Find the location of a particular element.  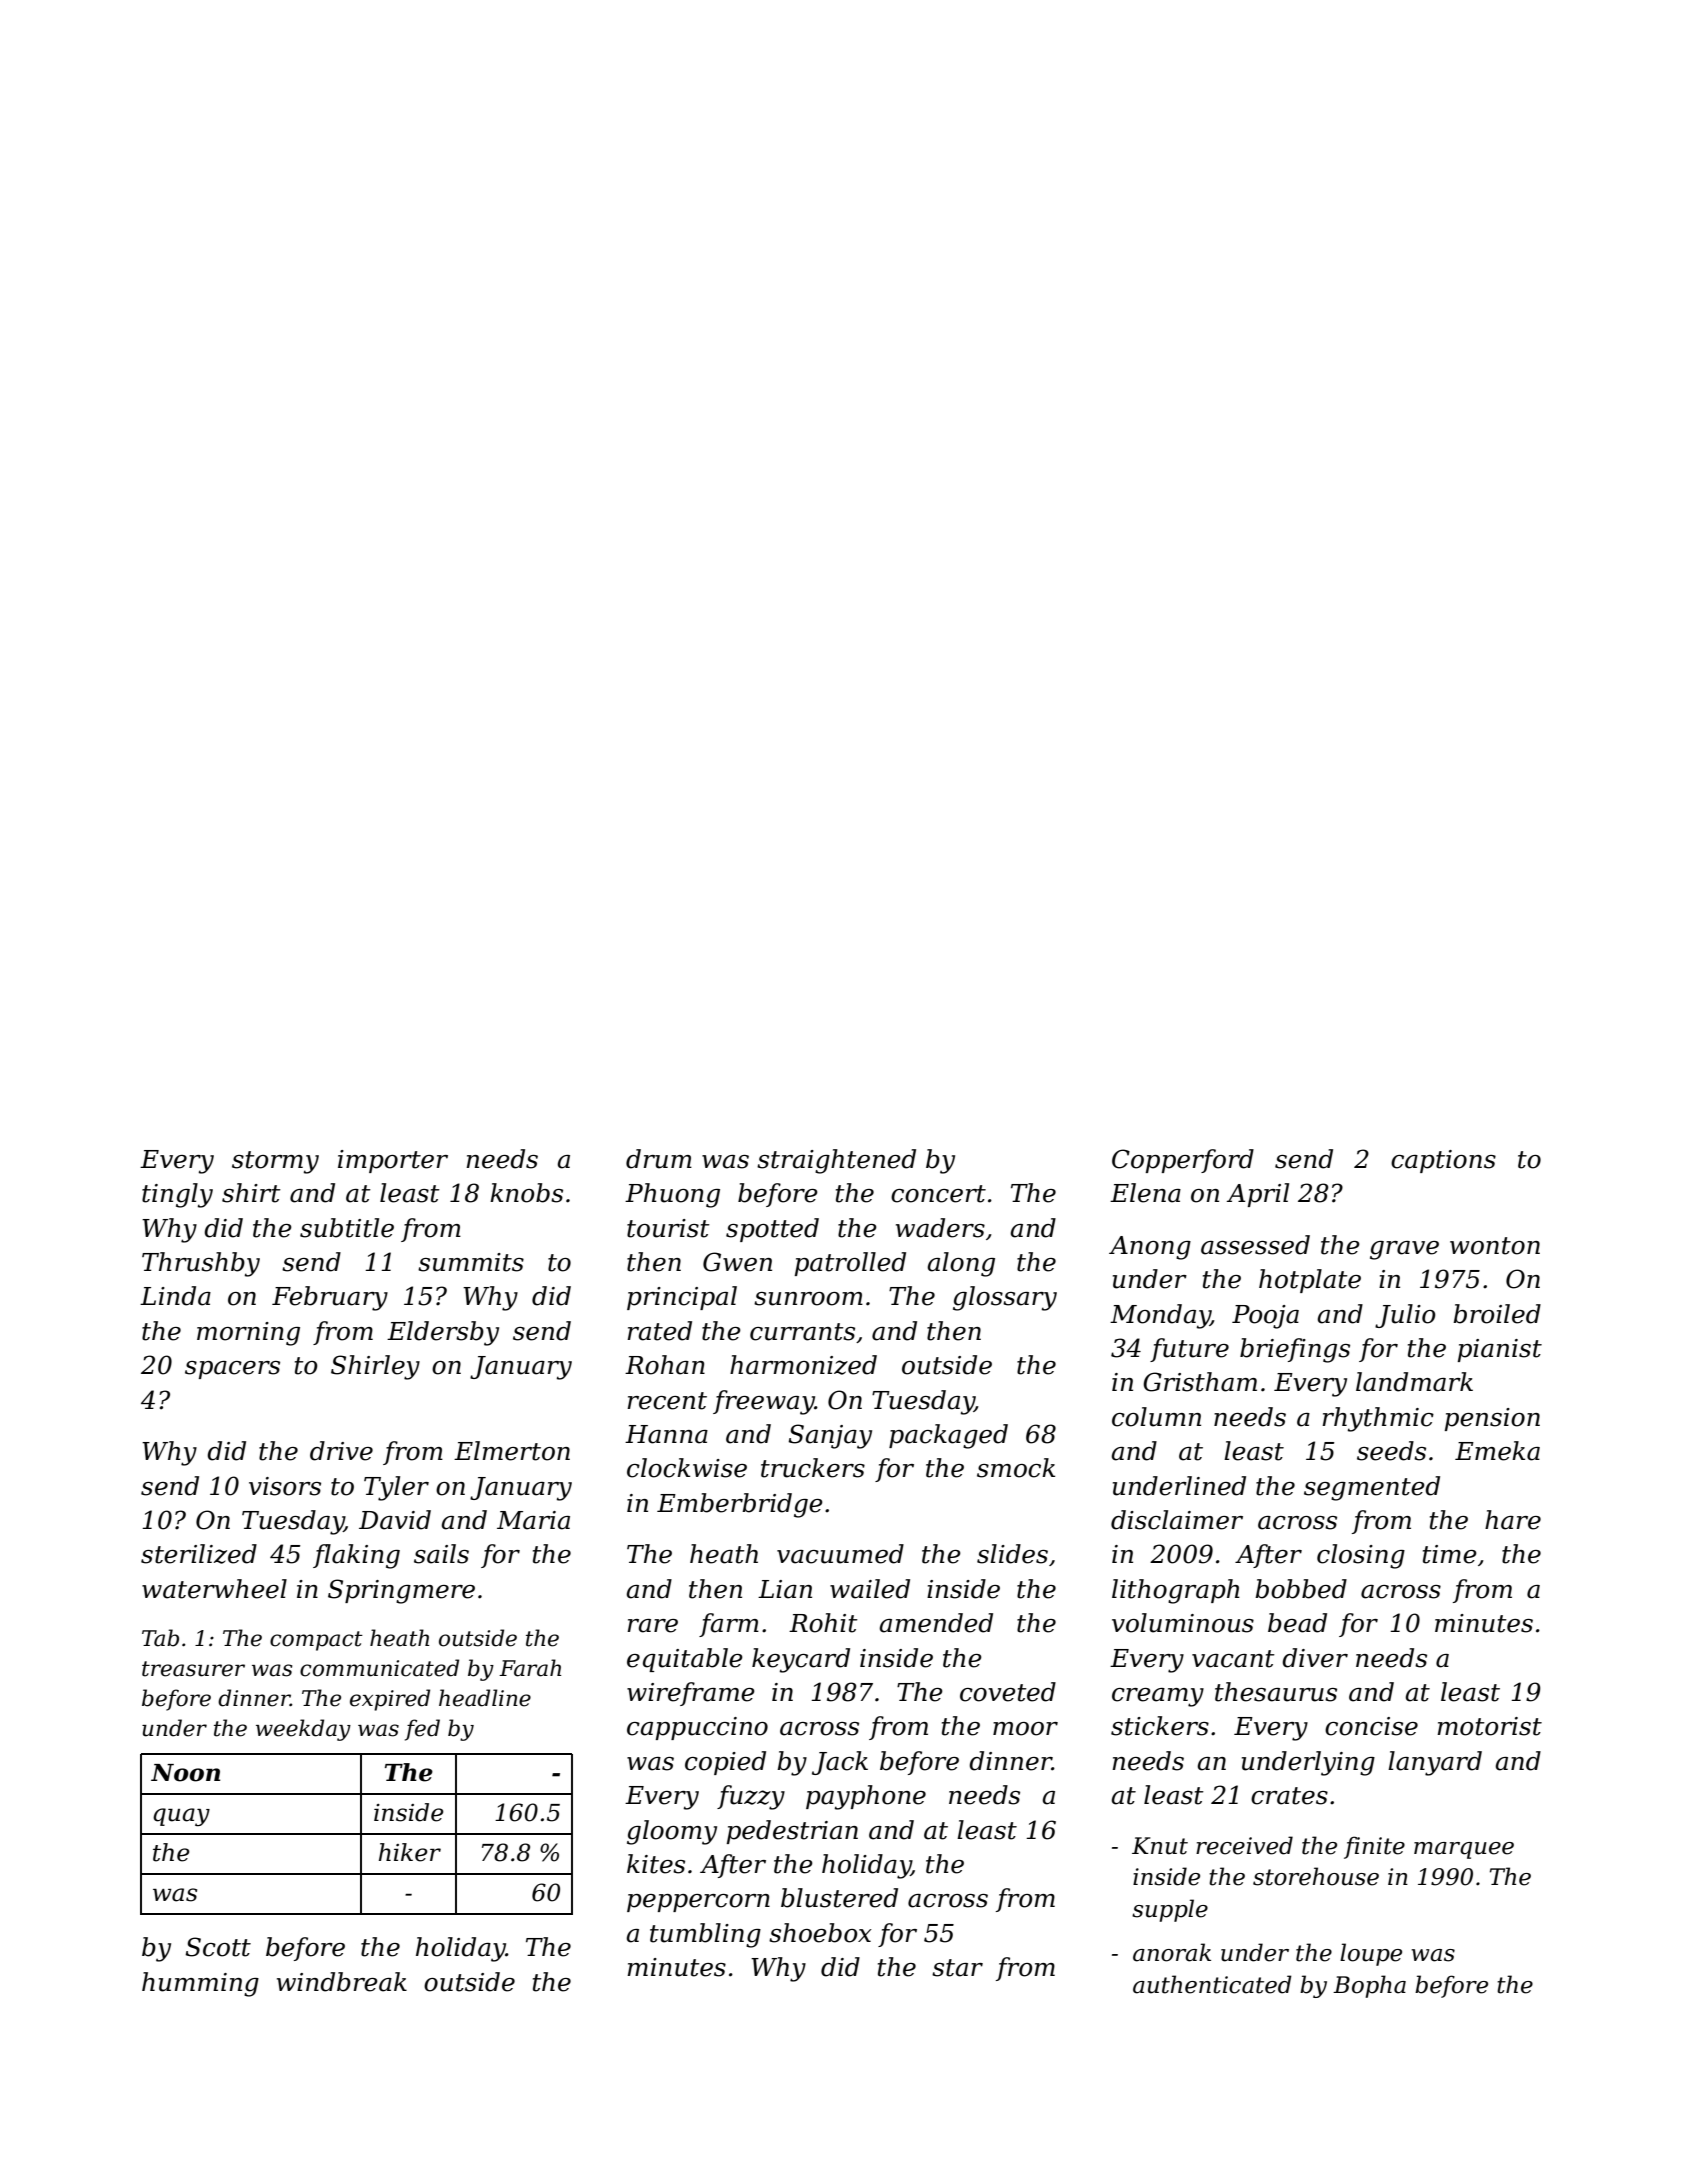

peppercorn is located at coordinates (698, 1903).
